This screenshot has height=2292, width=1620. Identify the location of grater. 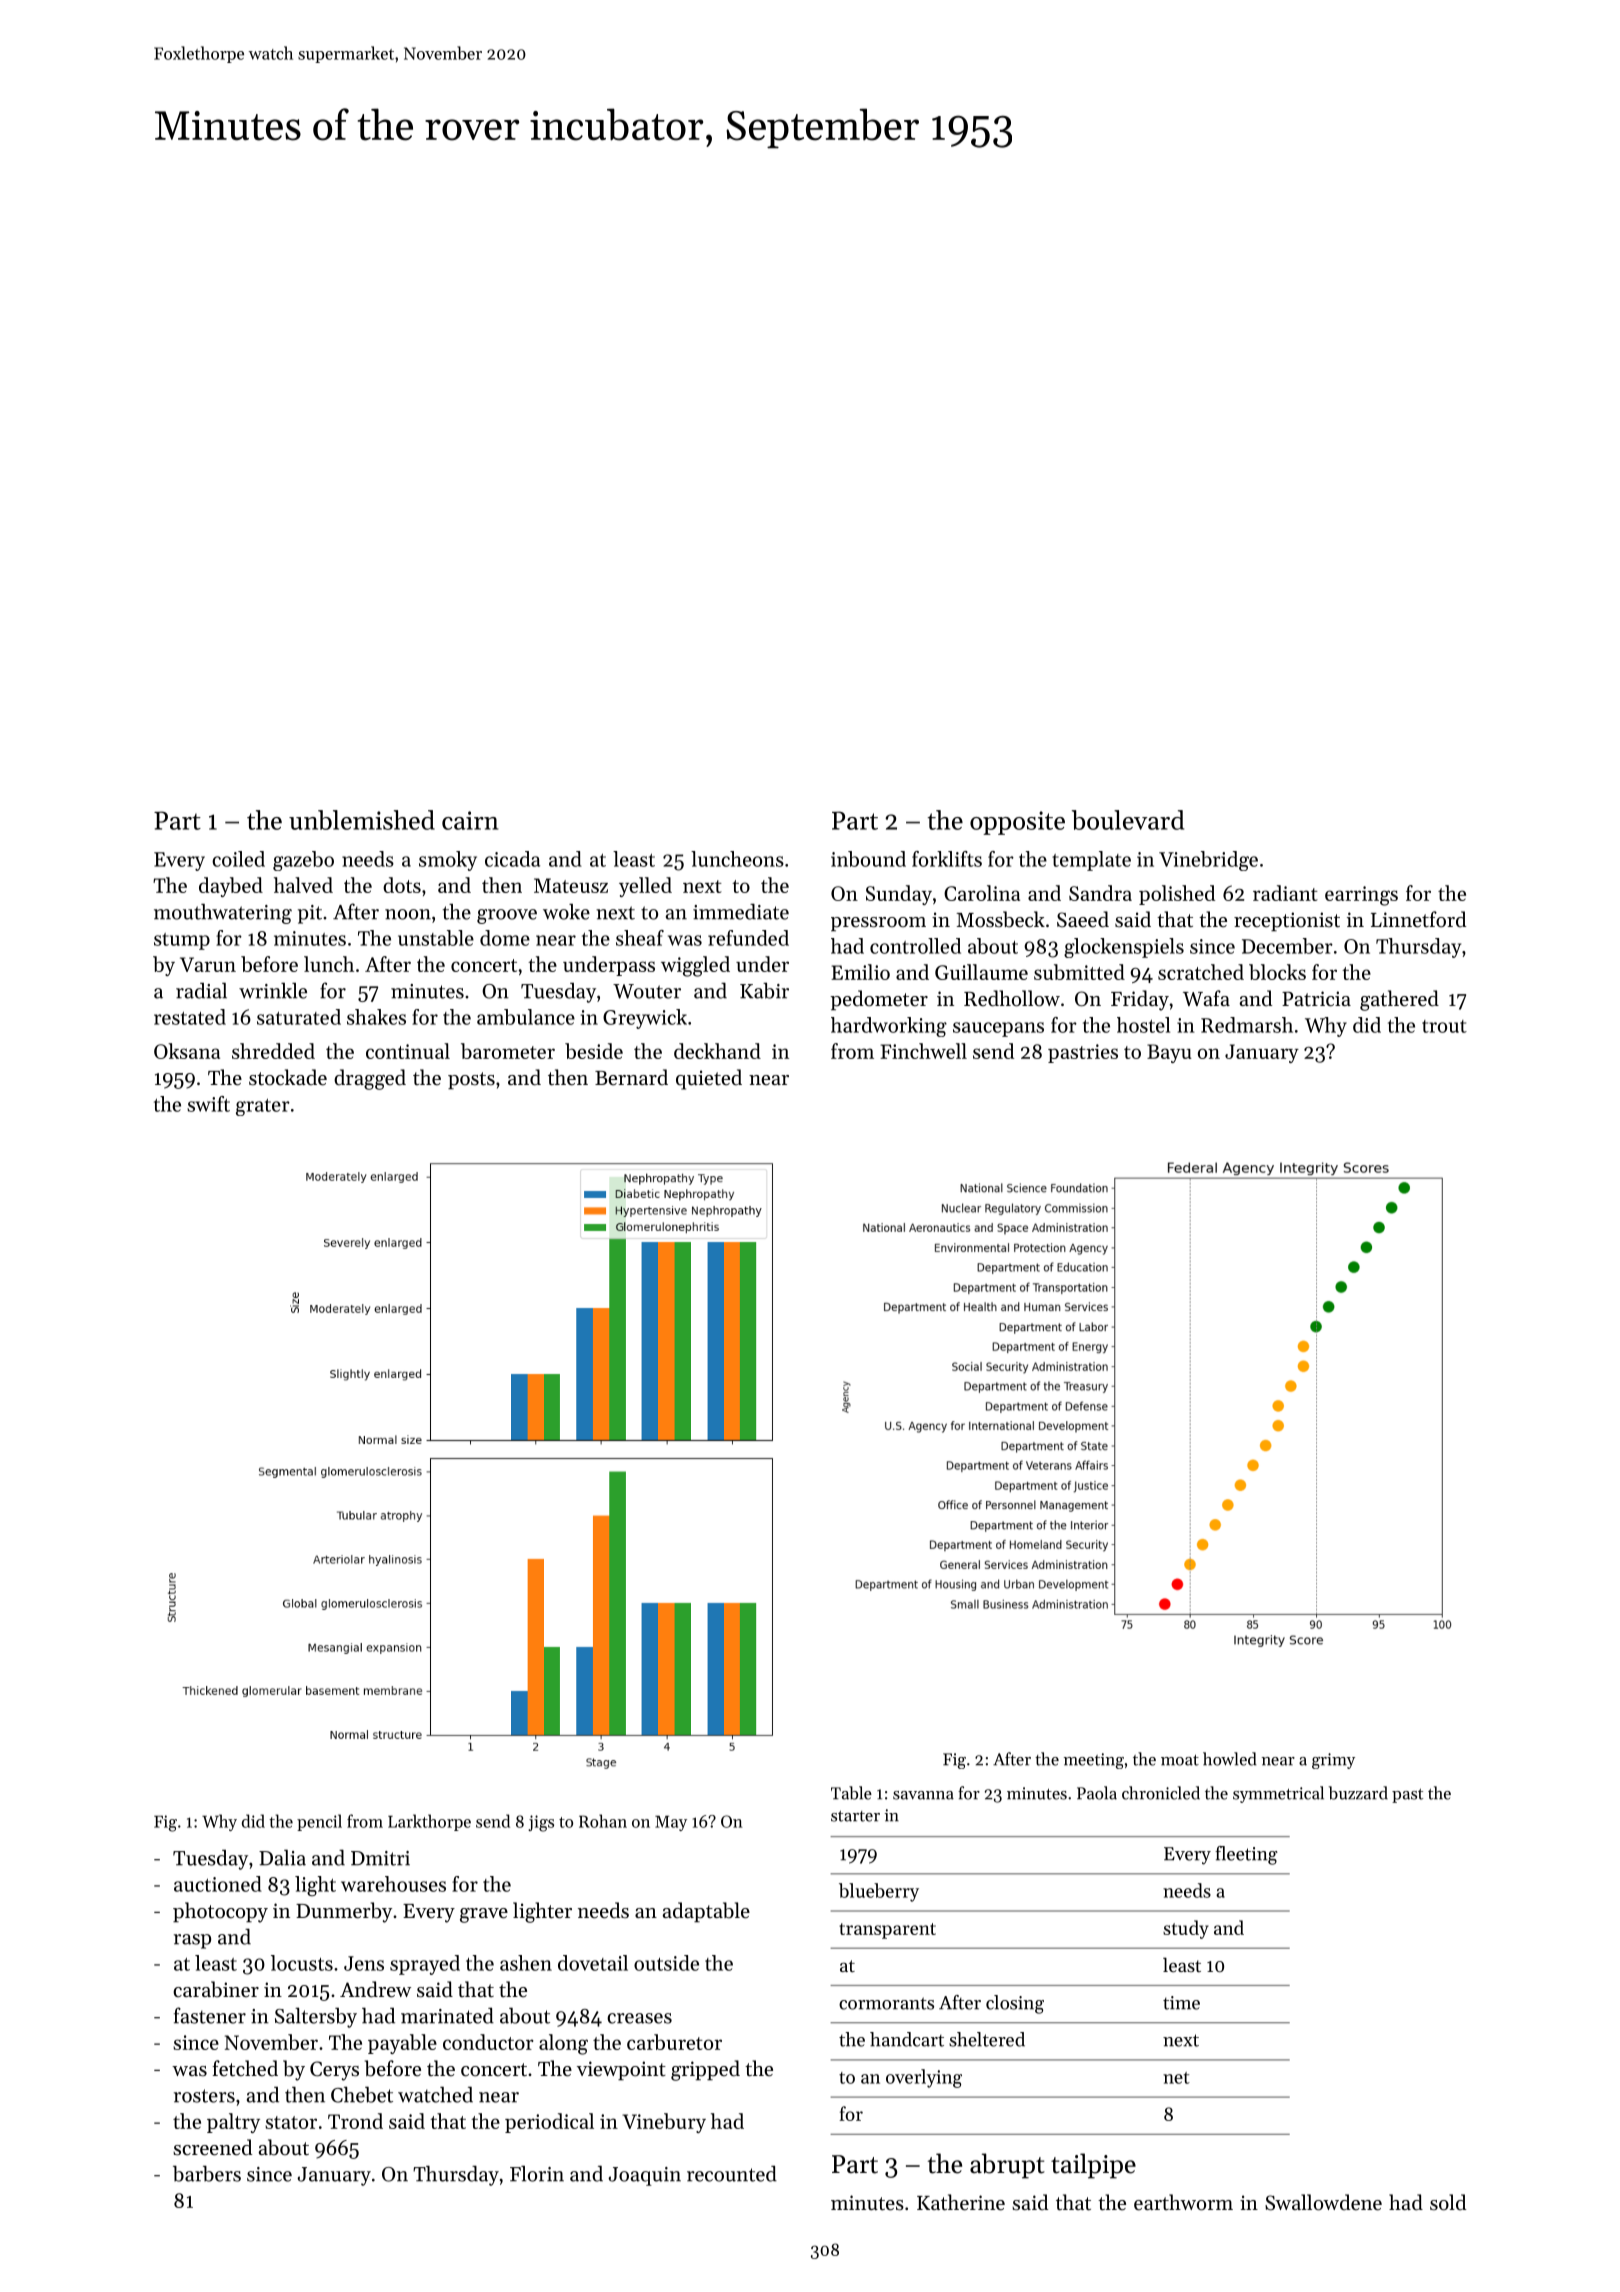
(263, 1107).
